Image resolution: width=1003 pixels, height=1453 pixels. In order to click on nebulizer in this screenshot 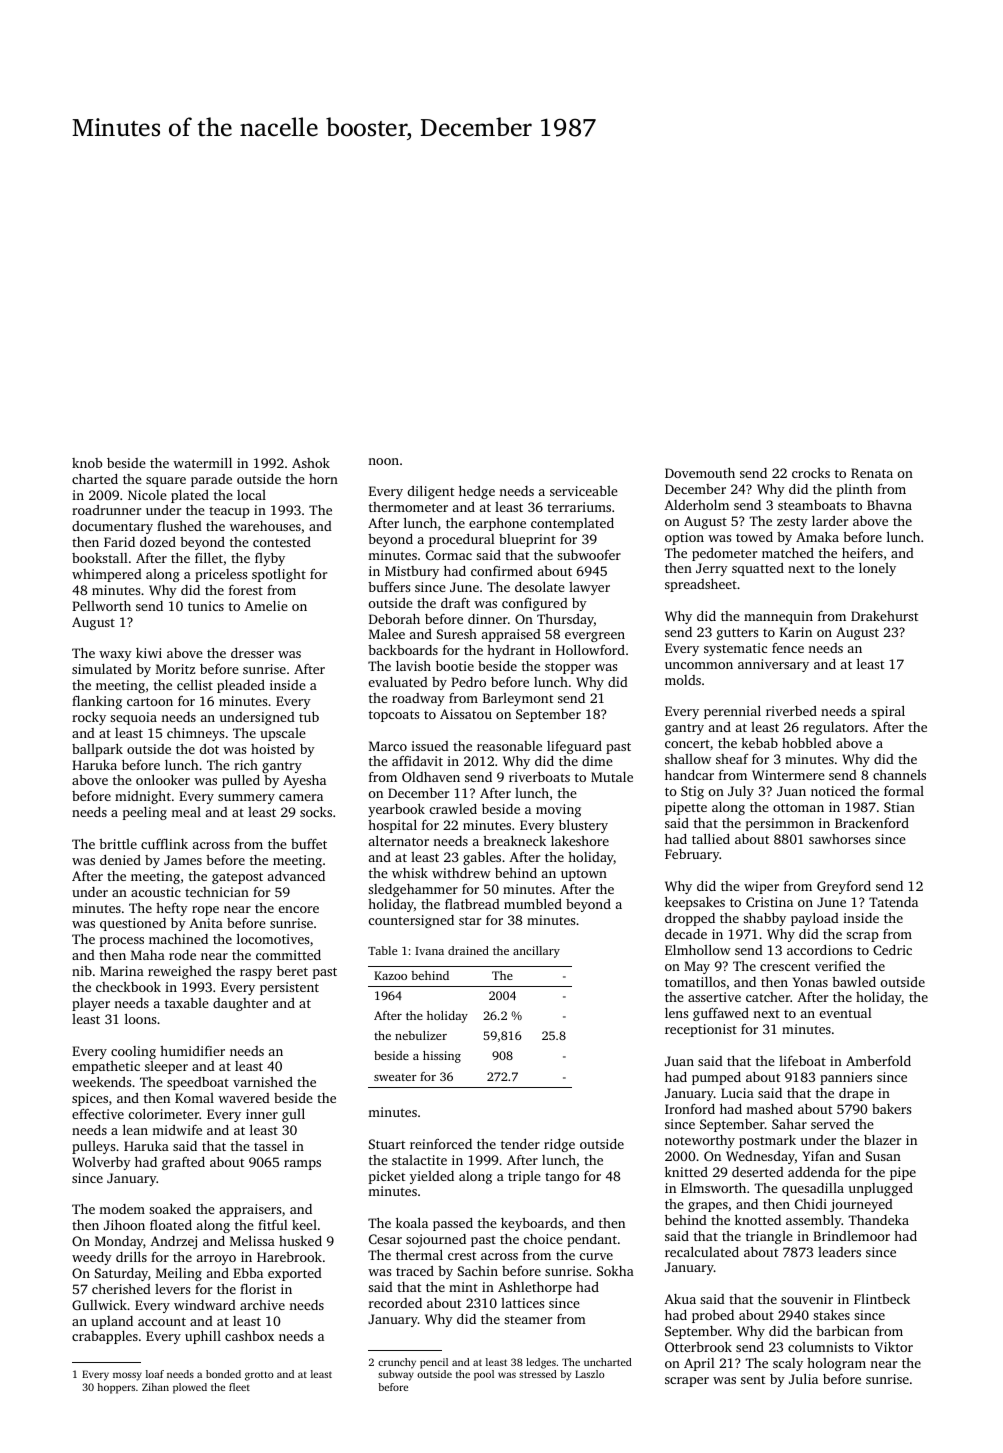, I will do `click(421, 1035)`.
